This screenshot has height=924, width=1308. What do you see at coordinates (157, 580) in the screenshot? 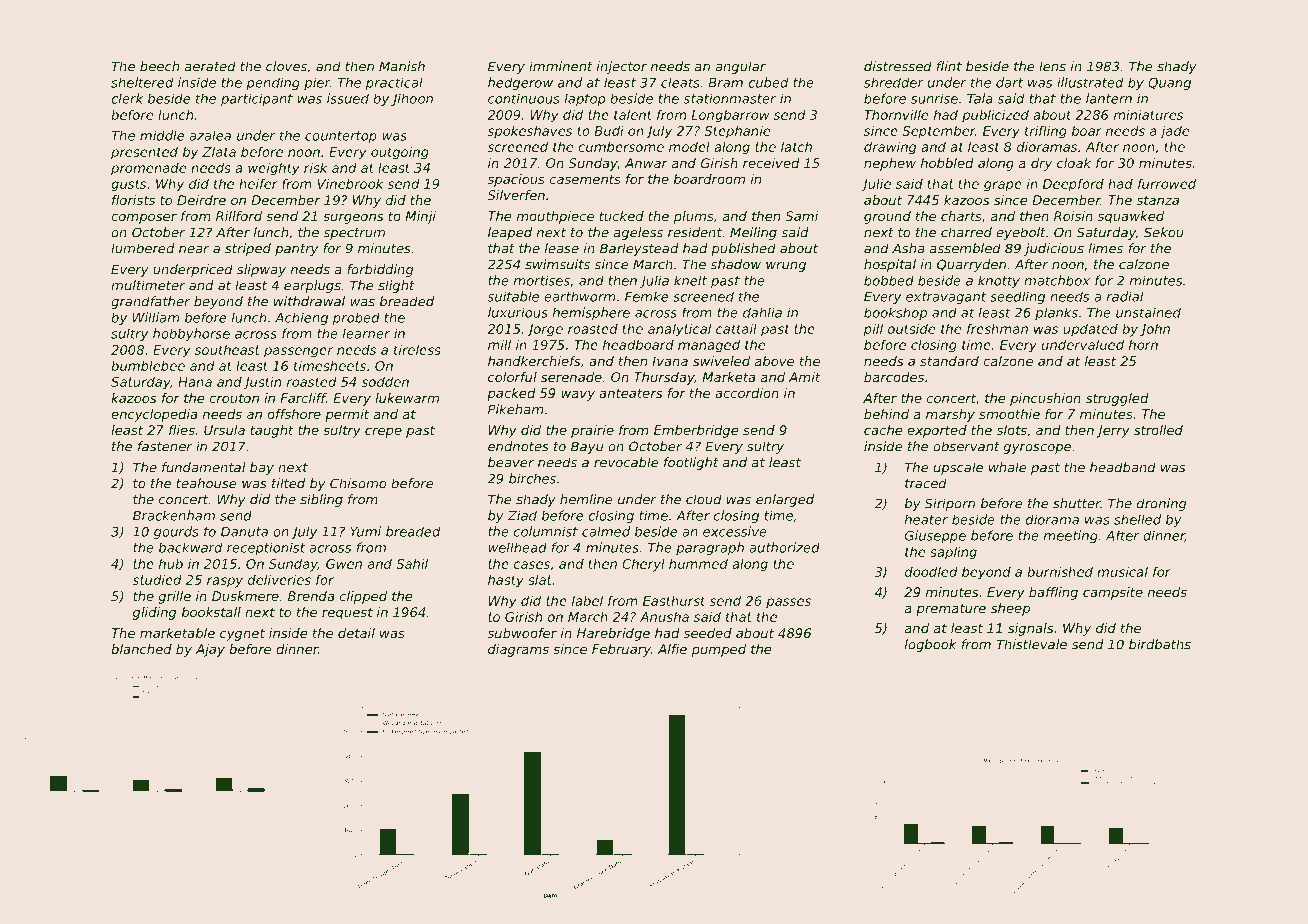
I see `studied` at bounding box center [157, 580].
